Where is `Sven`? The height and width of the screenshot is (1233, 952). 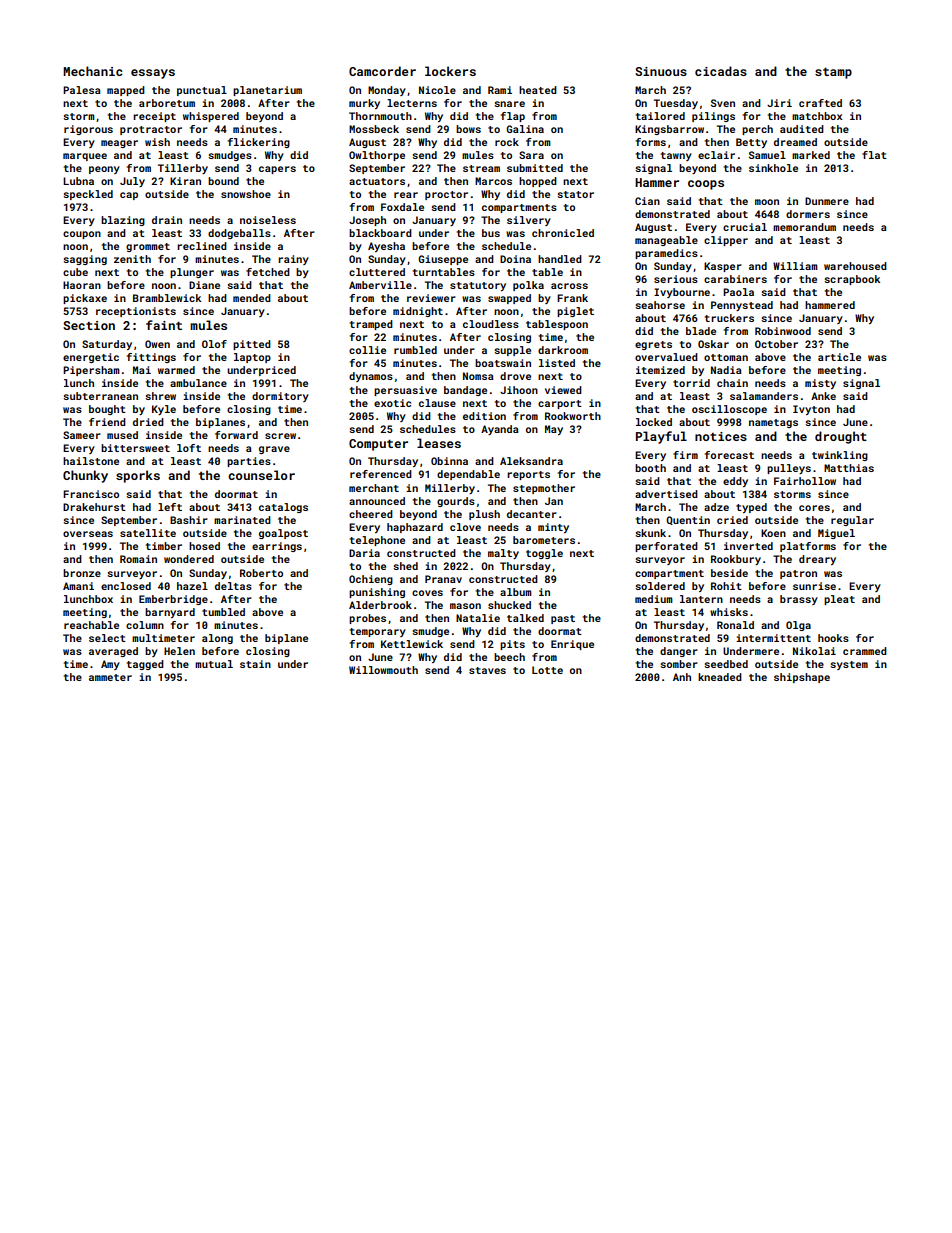
Sven is located at coordinates (723, 103).
